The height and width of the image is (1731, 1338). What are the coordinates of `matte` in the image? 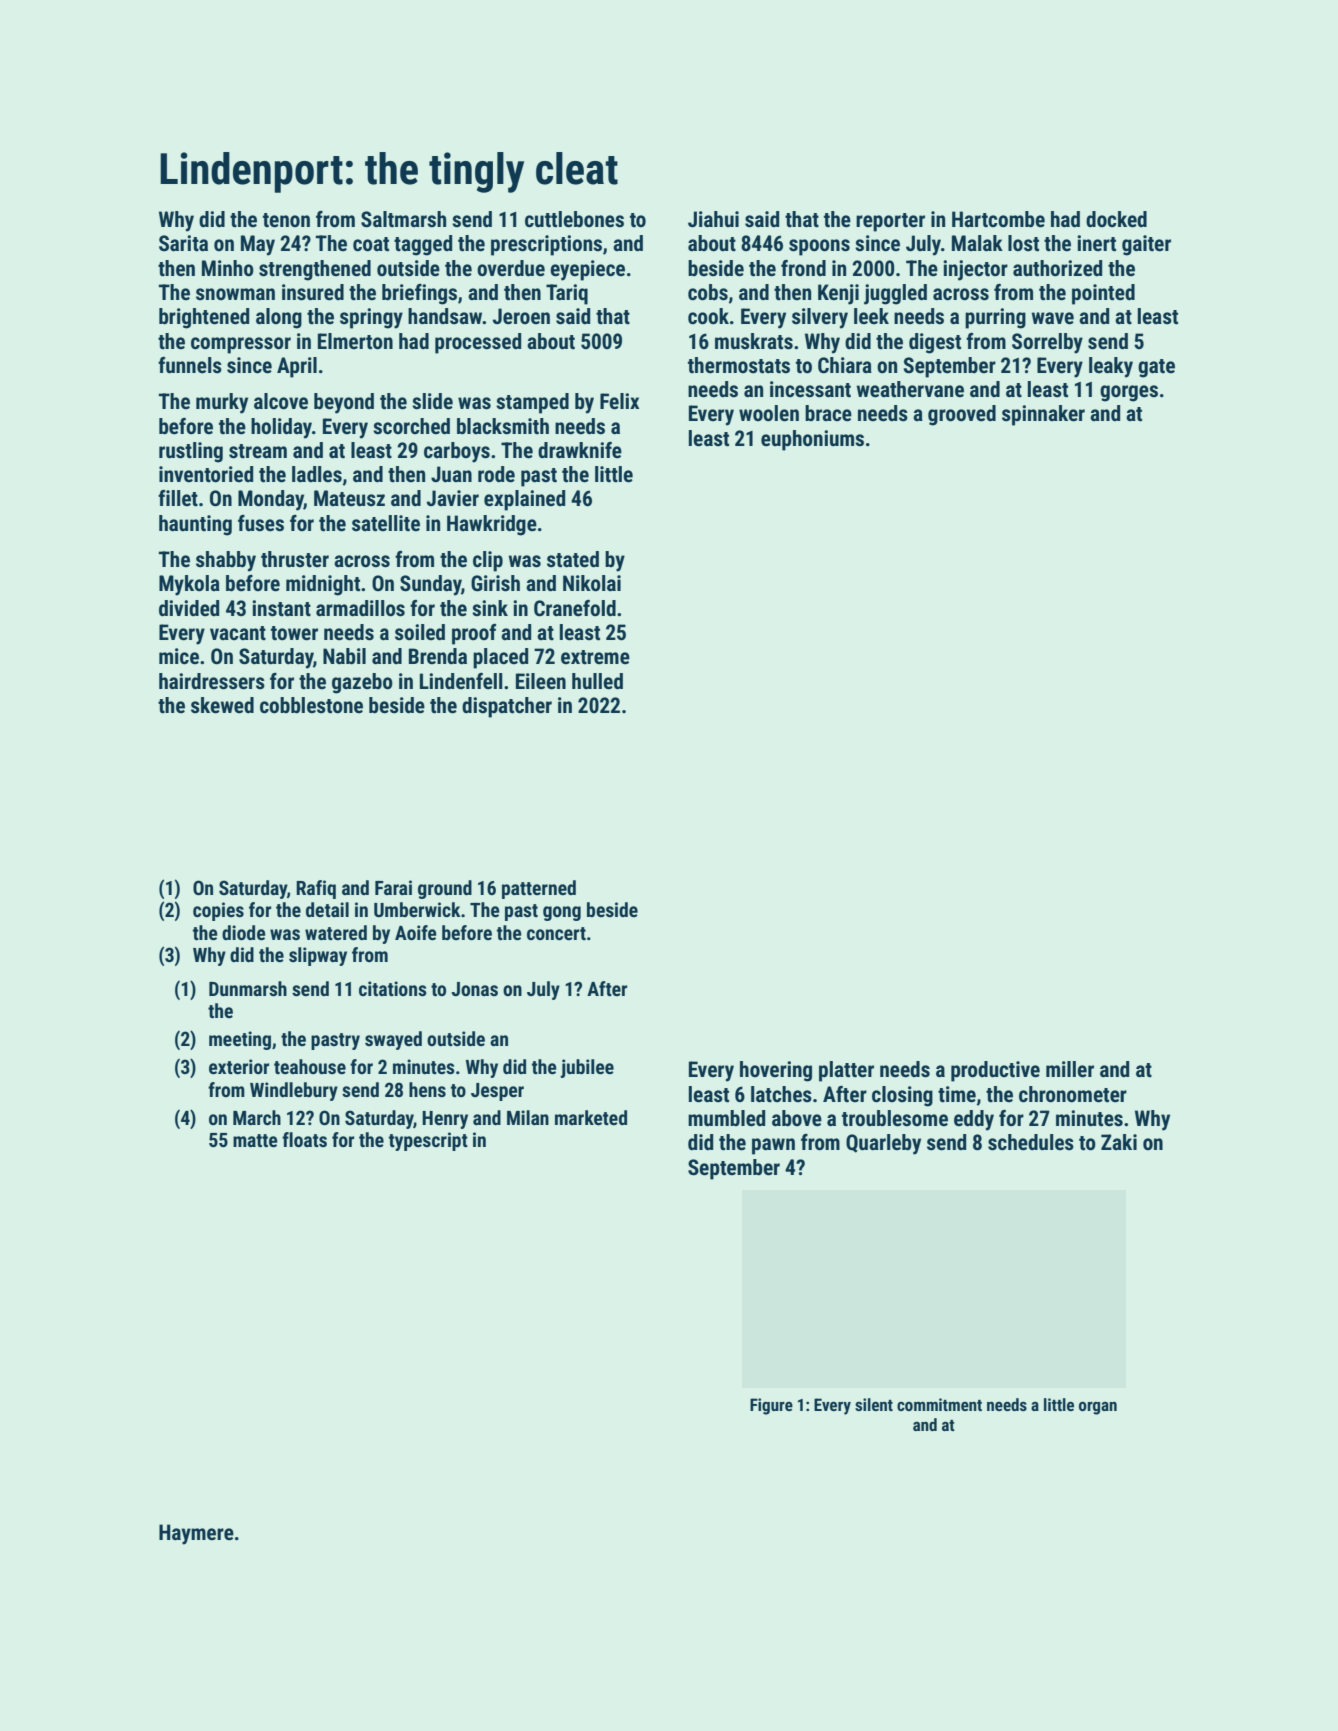 It's located at (255, 1140).
